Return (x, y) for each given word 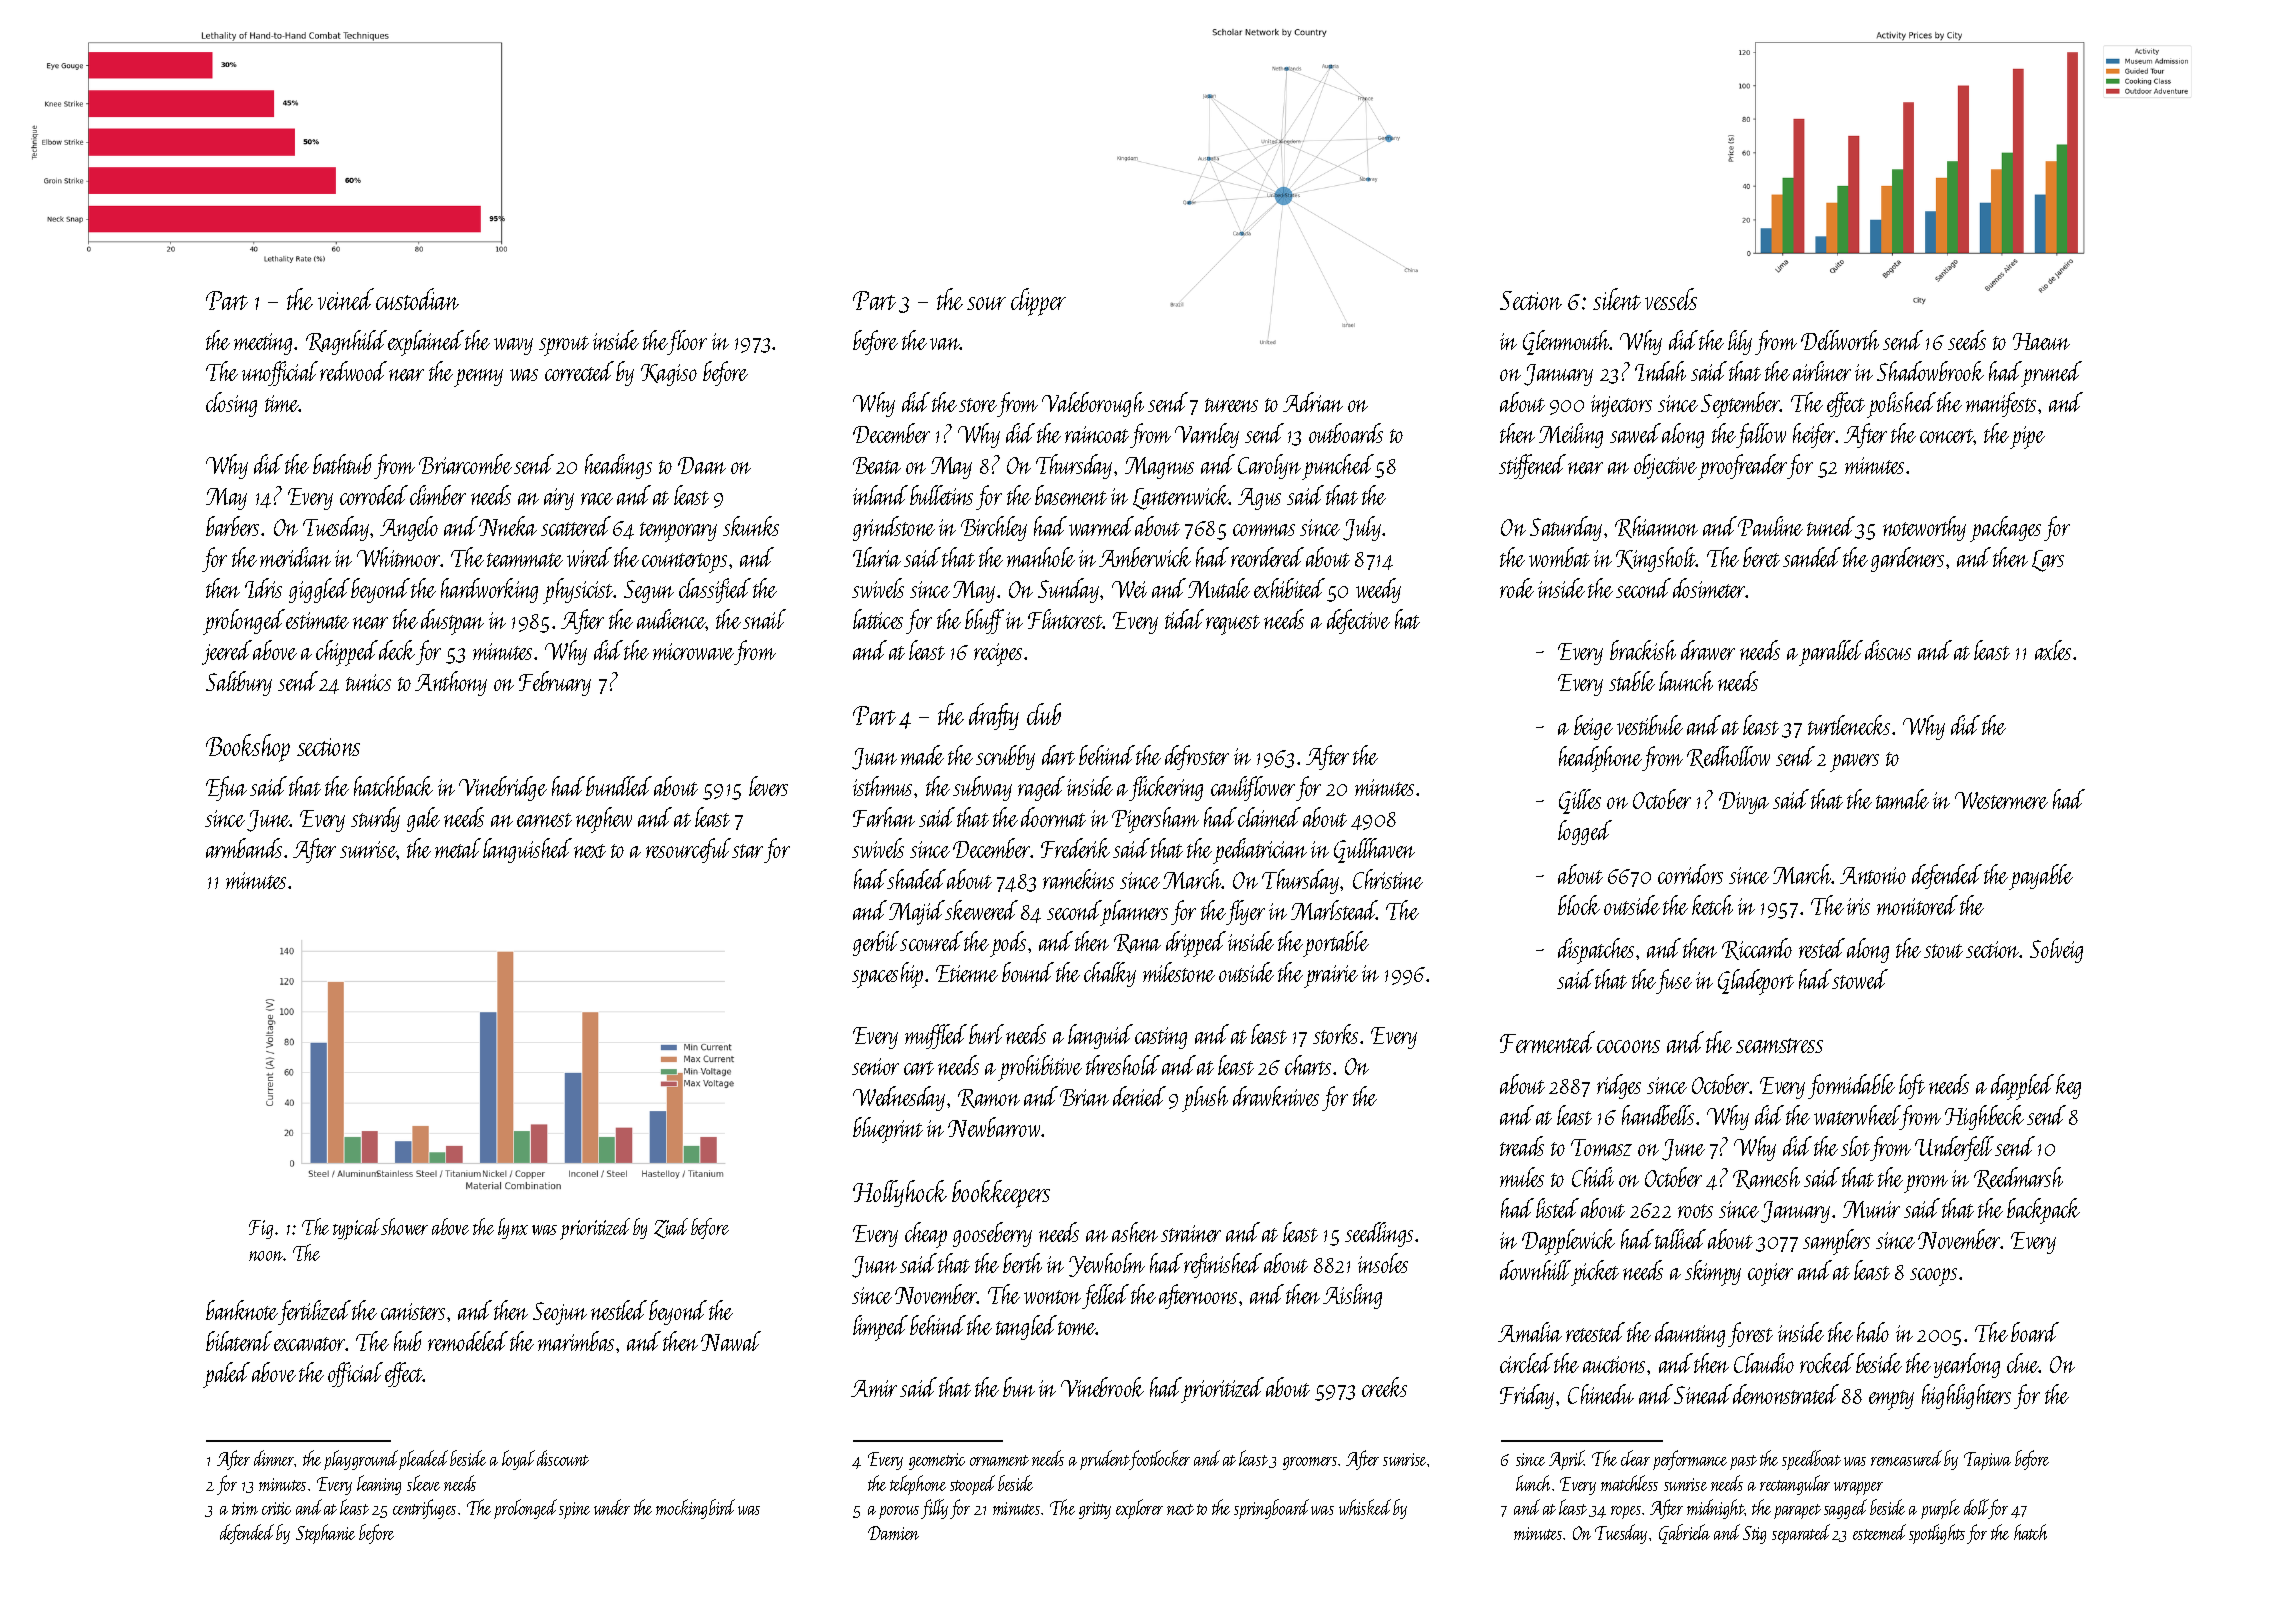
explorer (1139, 1509)
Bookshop (248, 748)
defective (1358, 621)
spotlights (1937, 1534)
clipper (1038, 302)
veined (346, 299)
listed (1557, 1208)
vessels (1671, 299)
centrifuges (424, 1509)
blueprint (888, 1130)
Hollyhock (900, 1193)
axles (2053, 650)
